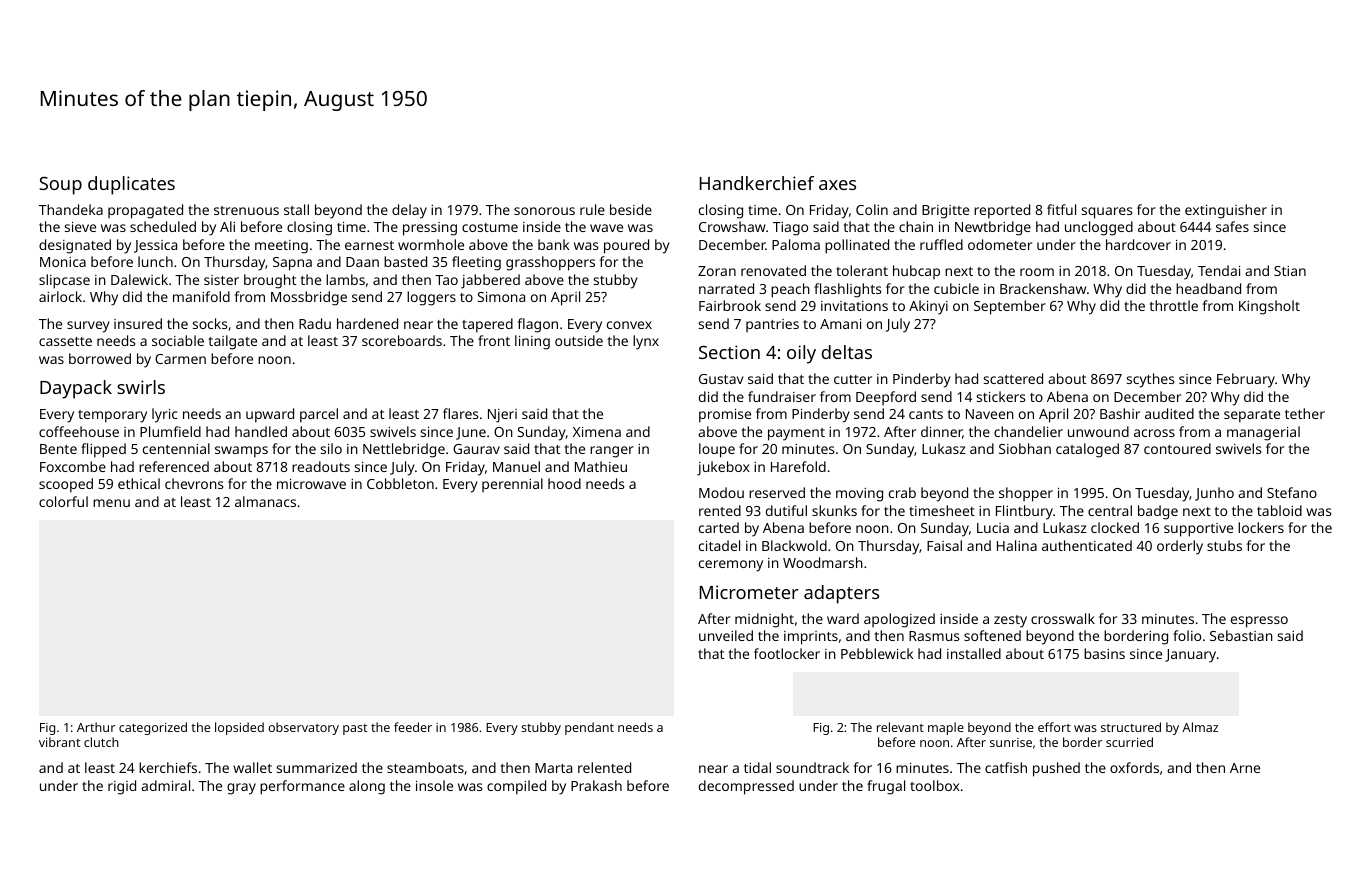  What do you see at coordinates (516, 466) in the page?
I see `Manuel` at bounding box center [516, 466].
